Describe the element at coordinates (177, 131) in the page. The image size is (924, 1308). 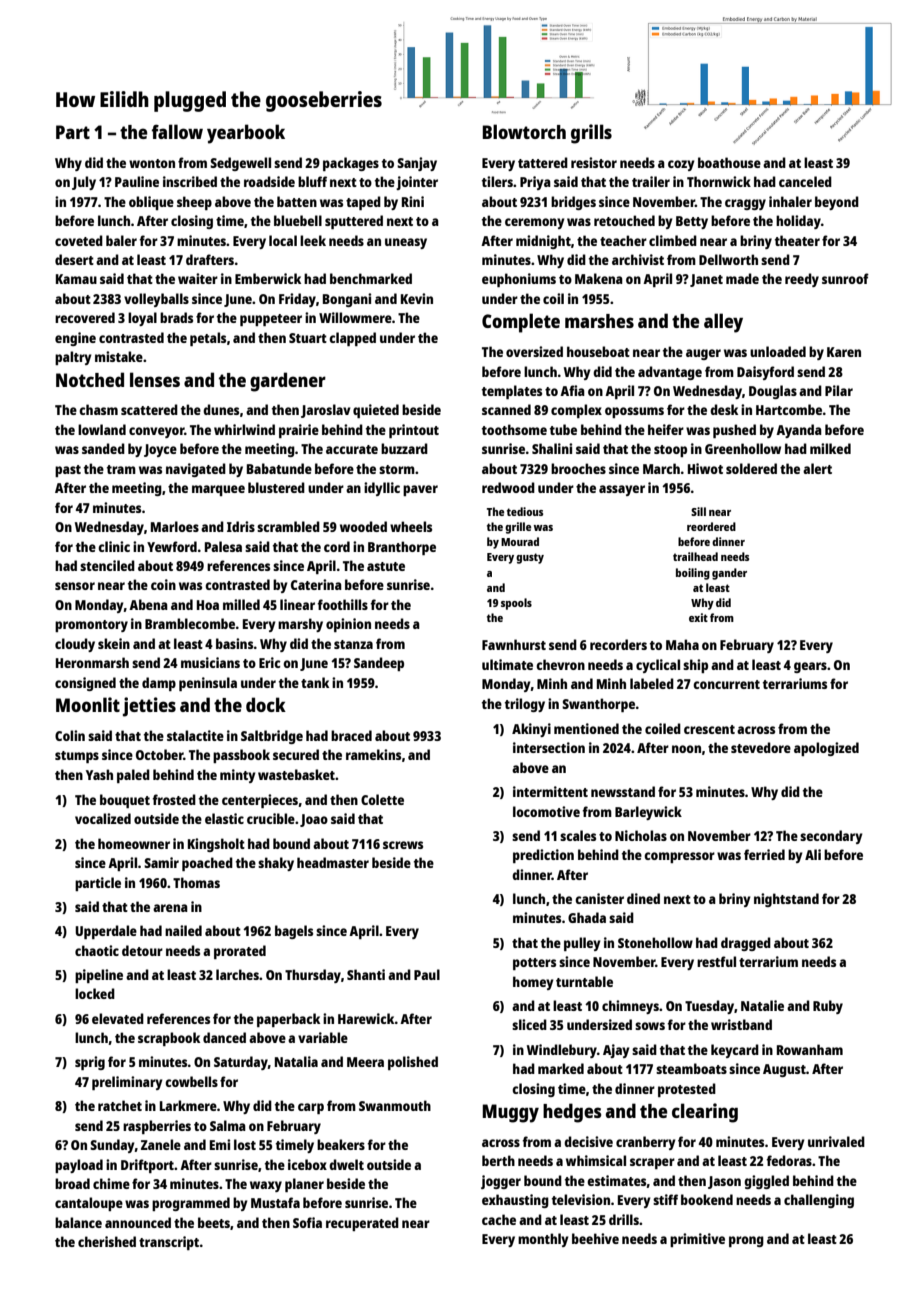
I see `fallow` at that location.
